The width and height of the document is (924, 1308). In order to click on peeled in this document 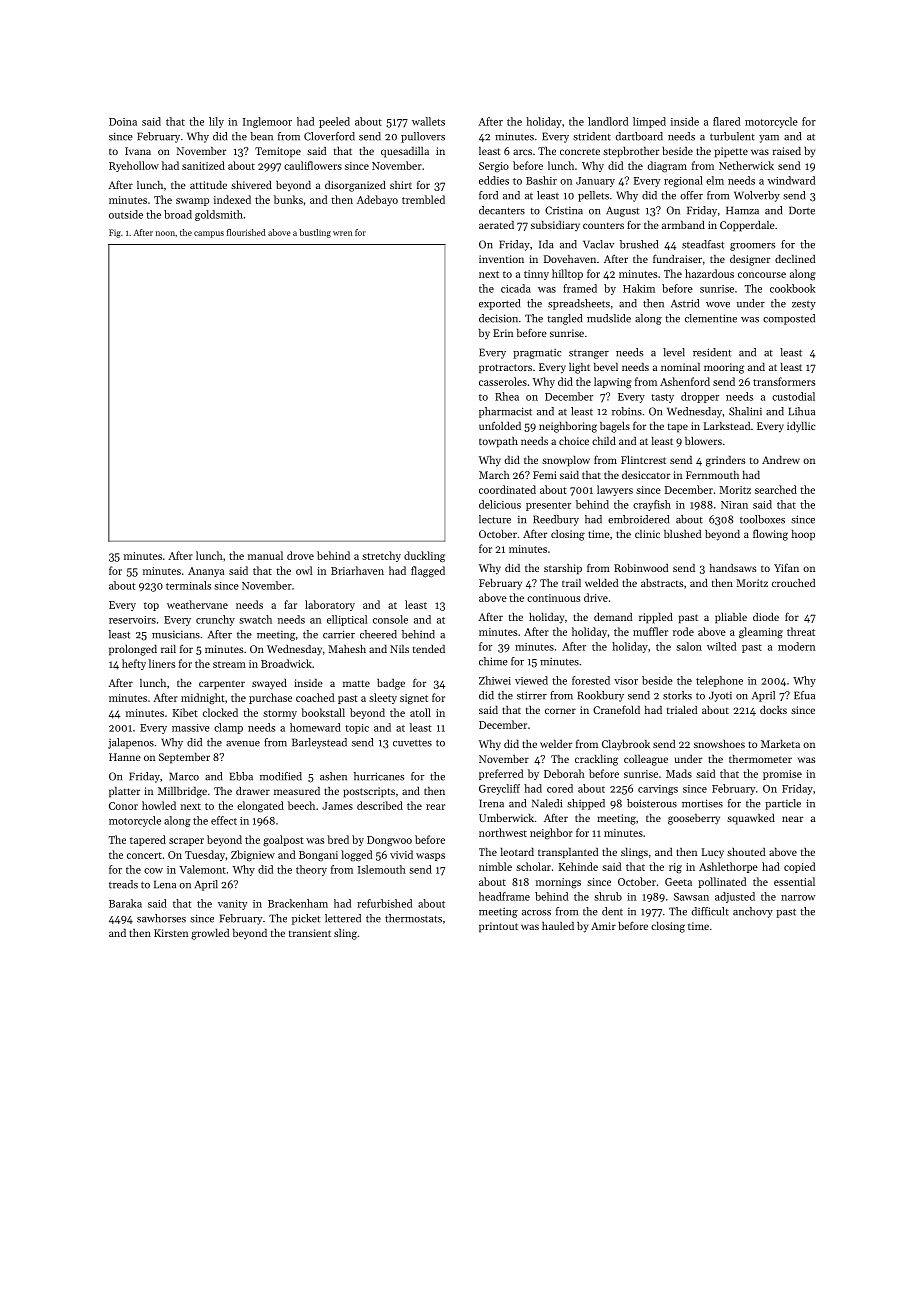, I will do `click(334, 122)`.
